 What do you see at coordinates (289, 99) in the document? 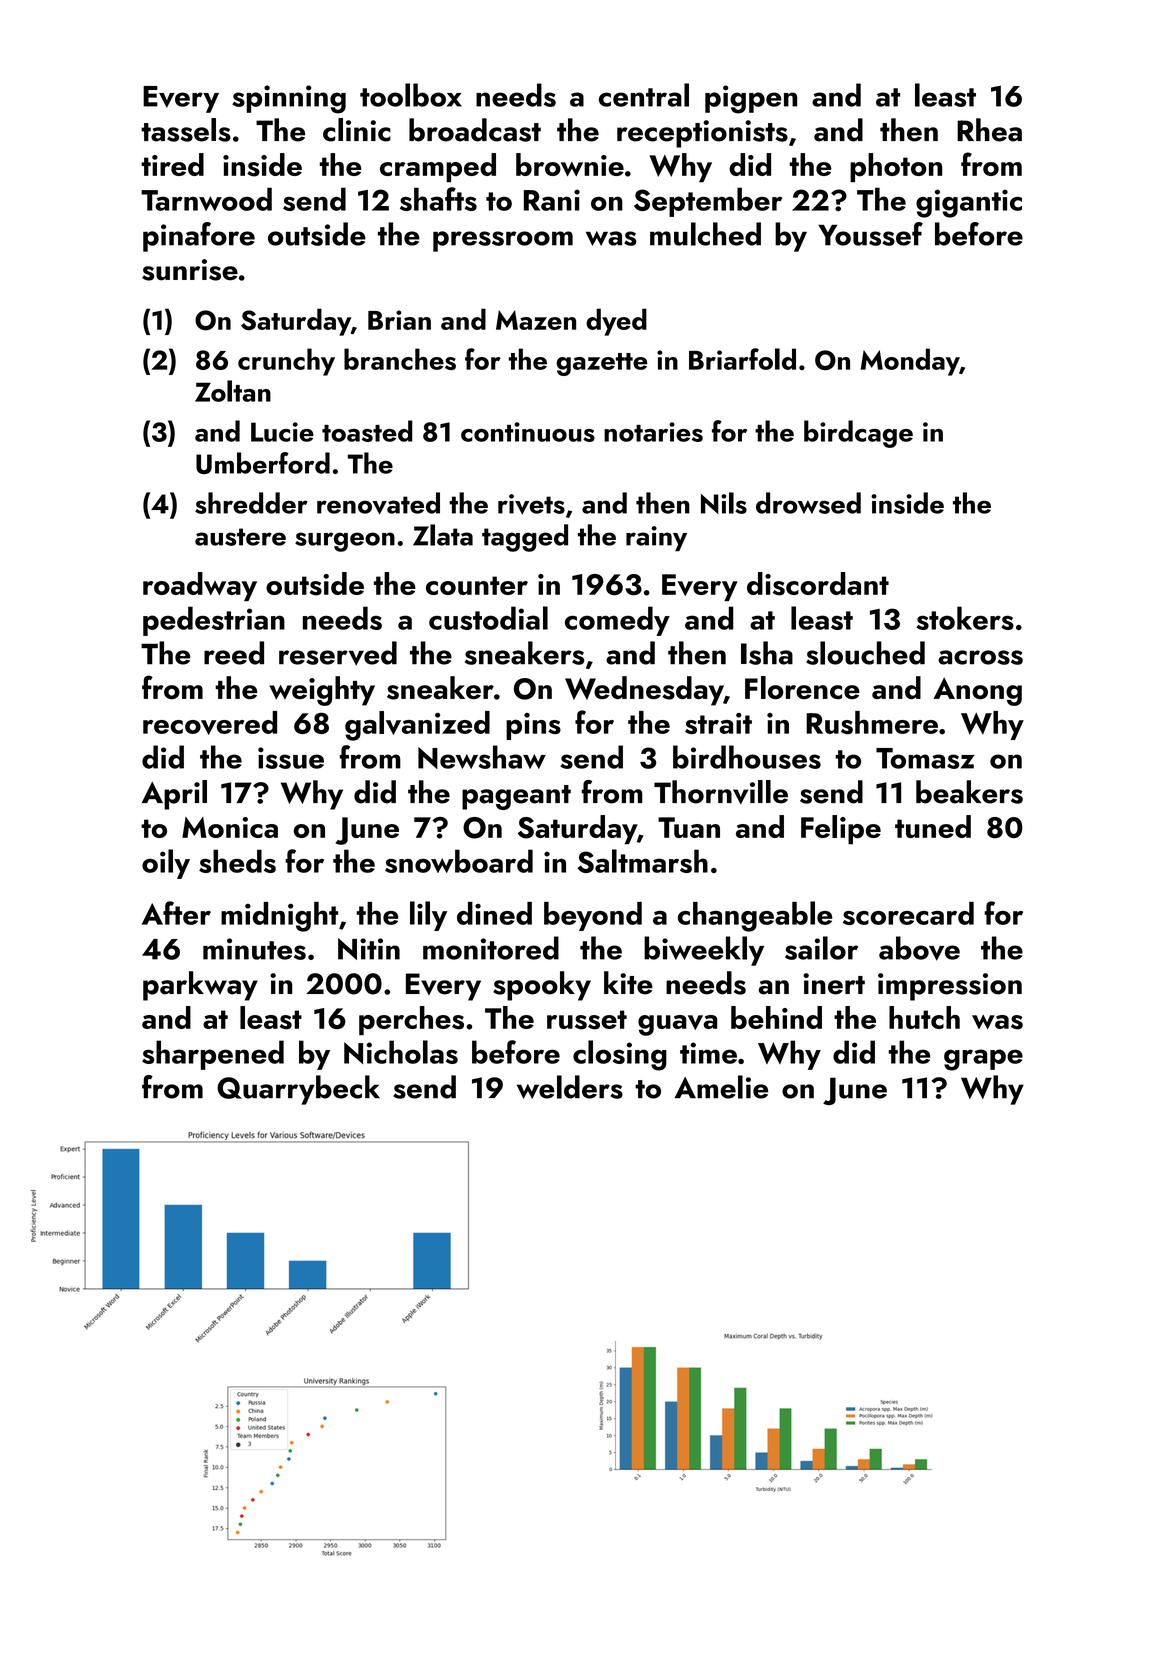
I see `spinning` at bounding box center [289, 99].
